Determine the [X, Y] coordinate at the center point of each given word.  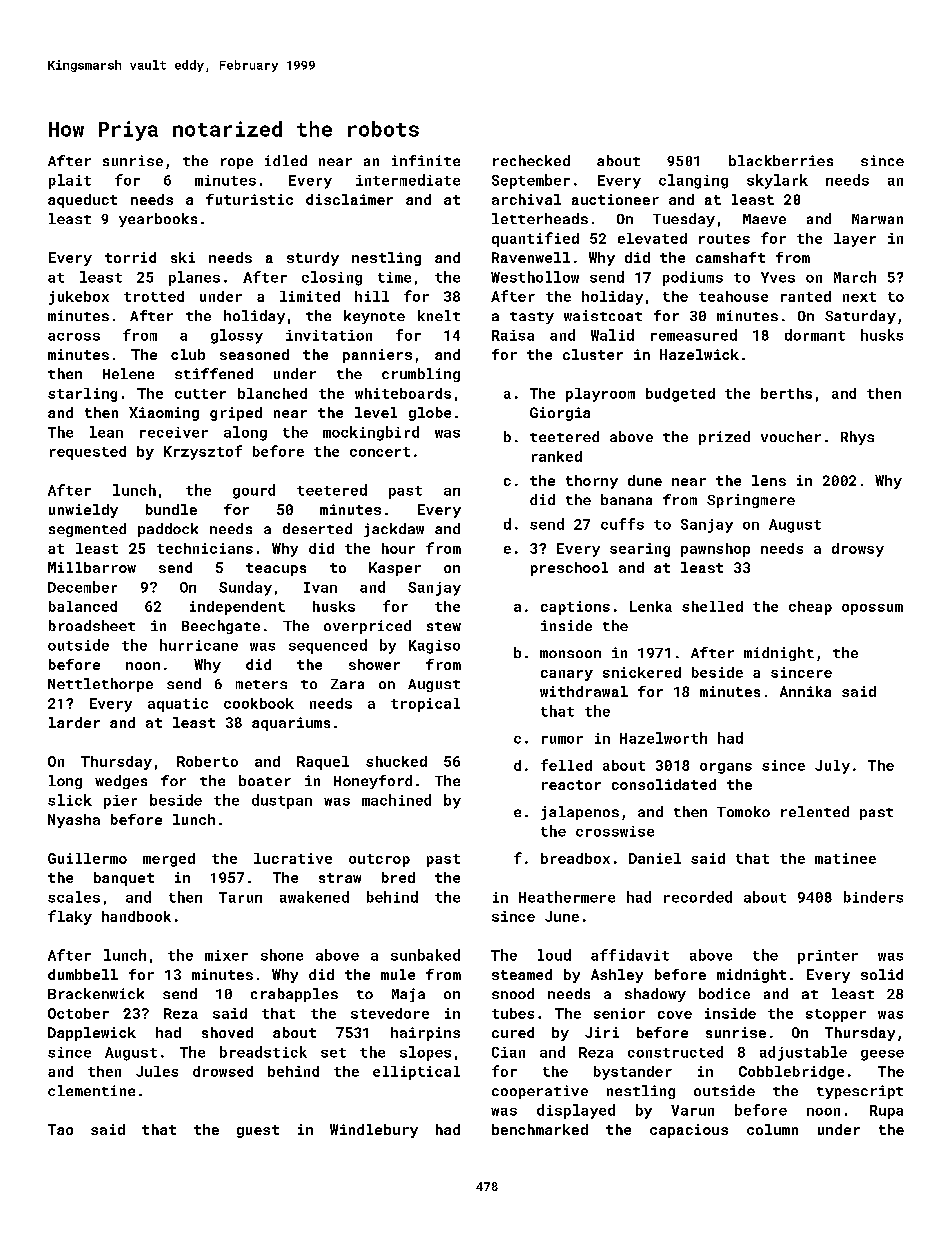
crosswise [615, 831]
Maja [408, 995]
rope [237, 163]
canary [567, 675]
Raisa [513, 335]
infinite [426, 160]
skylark [777, 181]
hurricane [199, 645]
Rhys [857, 438]
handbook [136, 916]
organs [726, 768]
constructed [675, 1052]
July [832, 767]
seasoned [254, 354]
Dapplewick [92, 1034]
